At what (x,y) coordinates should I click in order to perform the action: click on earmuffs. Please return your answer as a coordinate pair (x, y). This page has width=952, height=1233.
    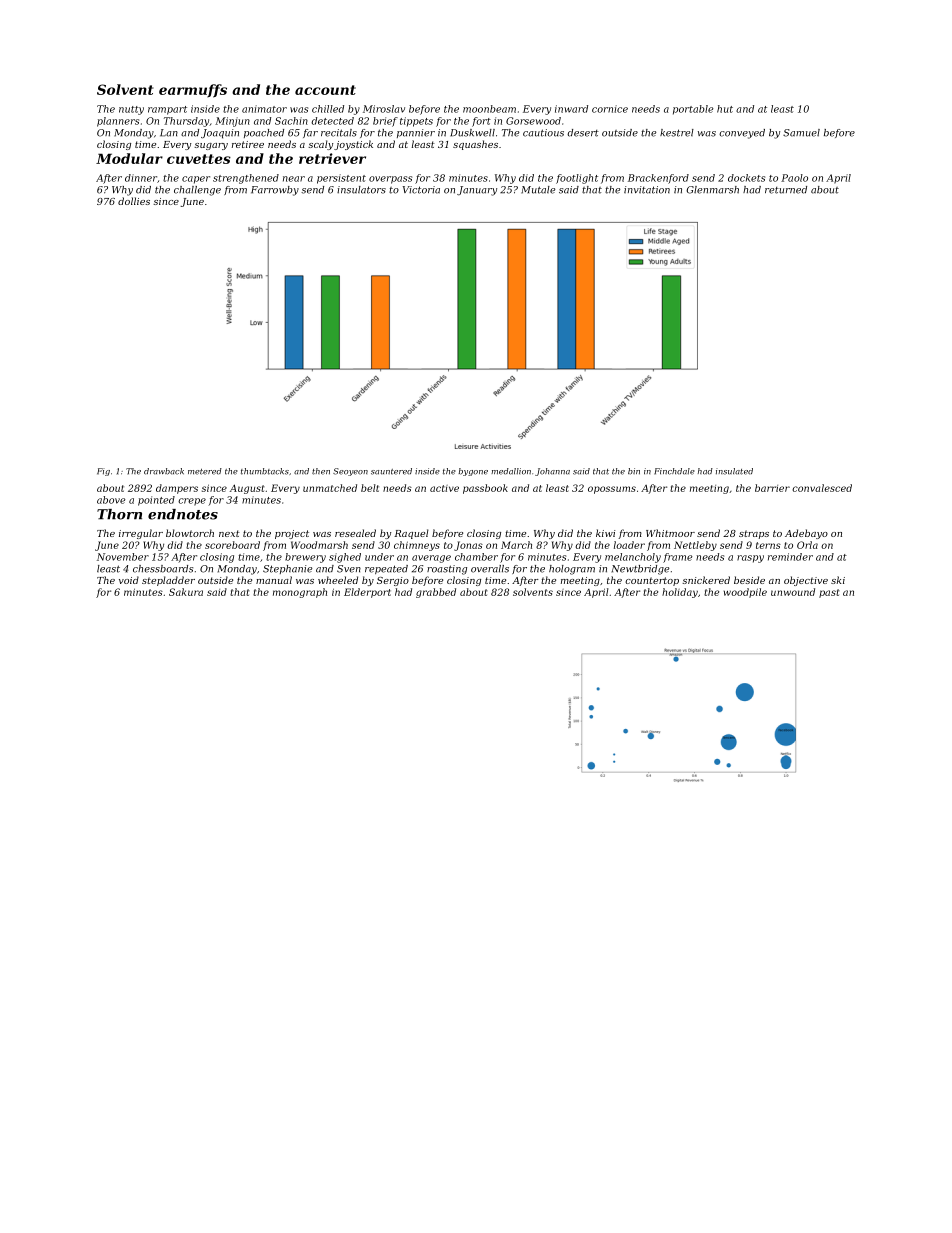
    Looking at the image, I should click on (193, 91).
